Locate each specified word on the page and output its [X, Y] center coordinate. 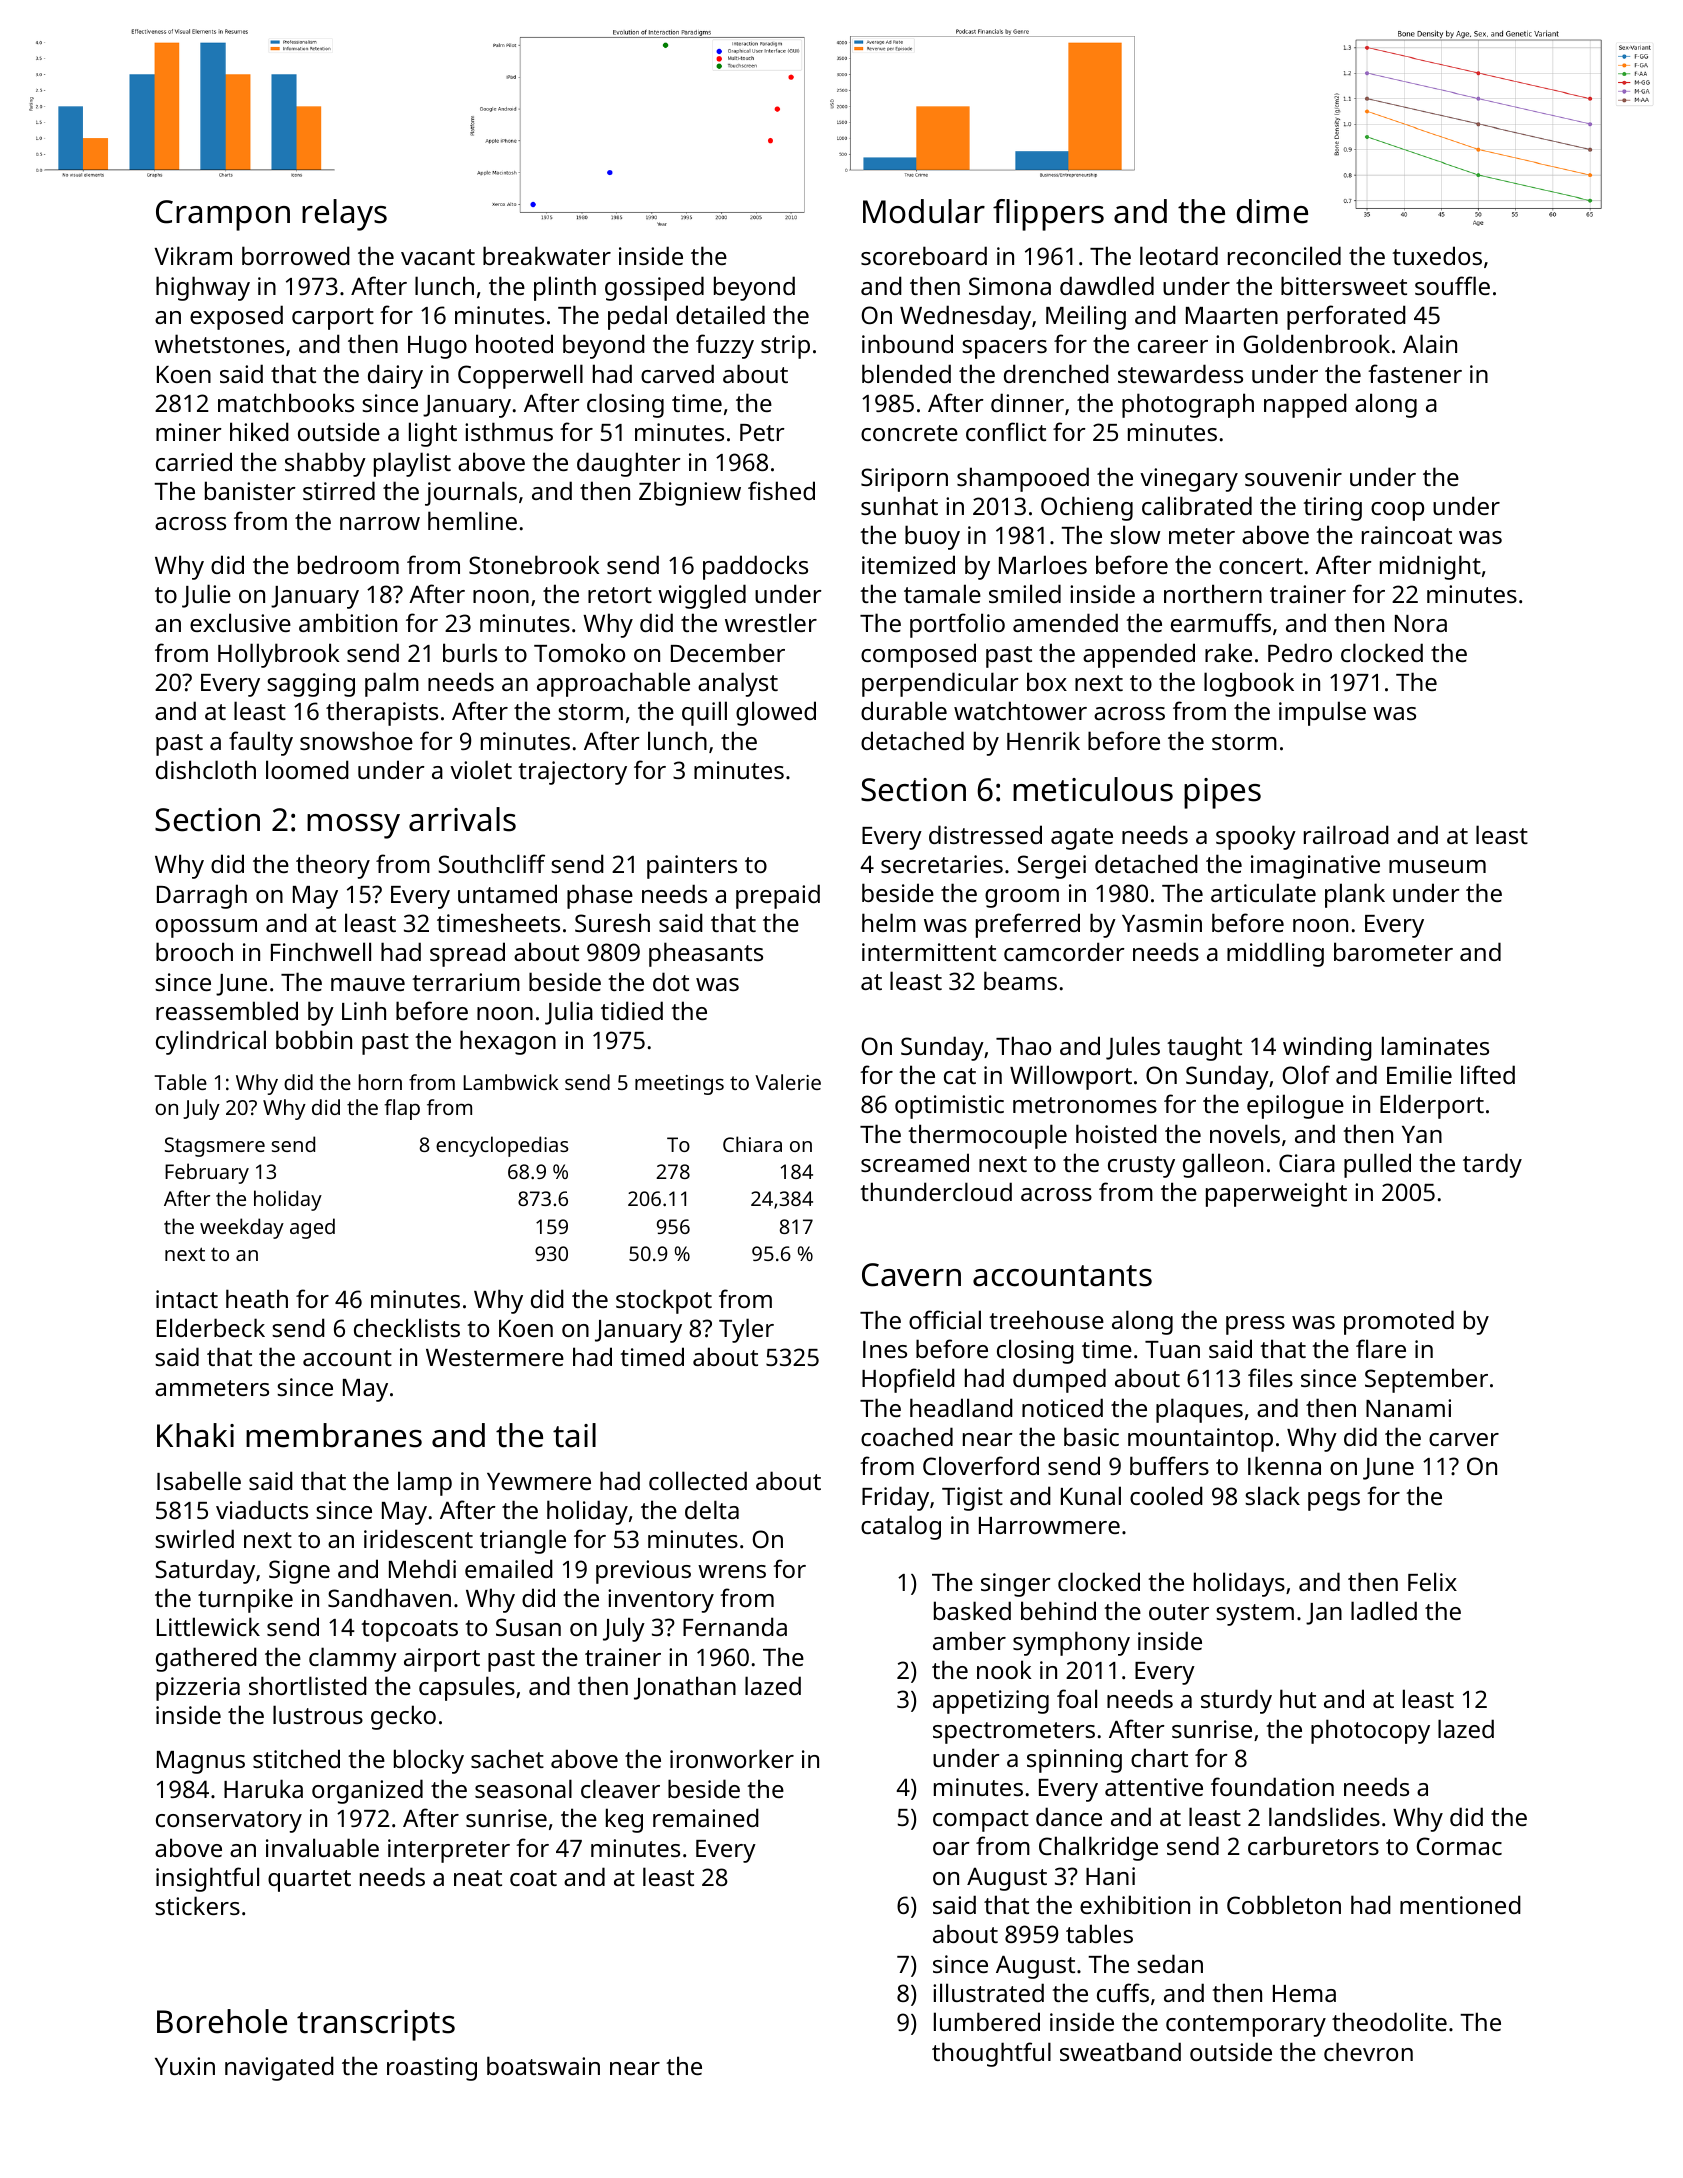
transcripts [376, 2025]
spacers [1004, 349]
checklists [407, 1327]
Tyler [746, 1330]
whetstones [219, 343]
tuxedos [1437, 255]
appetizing [991, 1702]
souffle [1452, 285]
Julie [206, 596]
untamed [507, 893]
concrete [909, 433]
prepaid [778, 896]
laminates [1435, 1045]
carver [1464, 1439]
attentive [1154, 1787]
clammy [353, 1659]
